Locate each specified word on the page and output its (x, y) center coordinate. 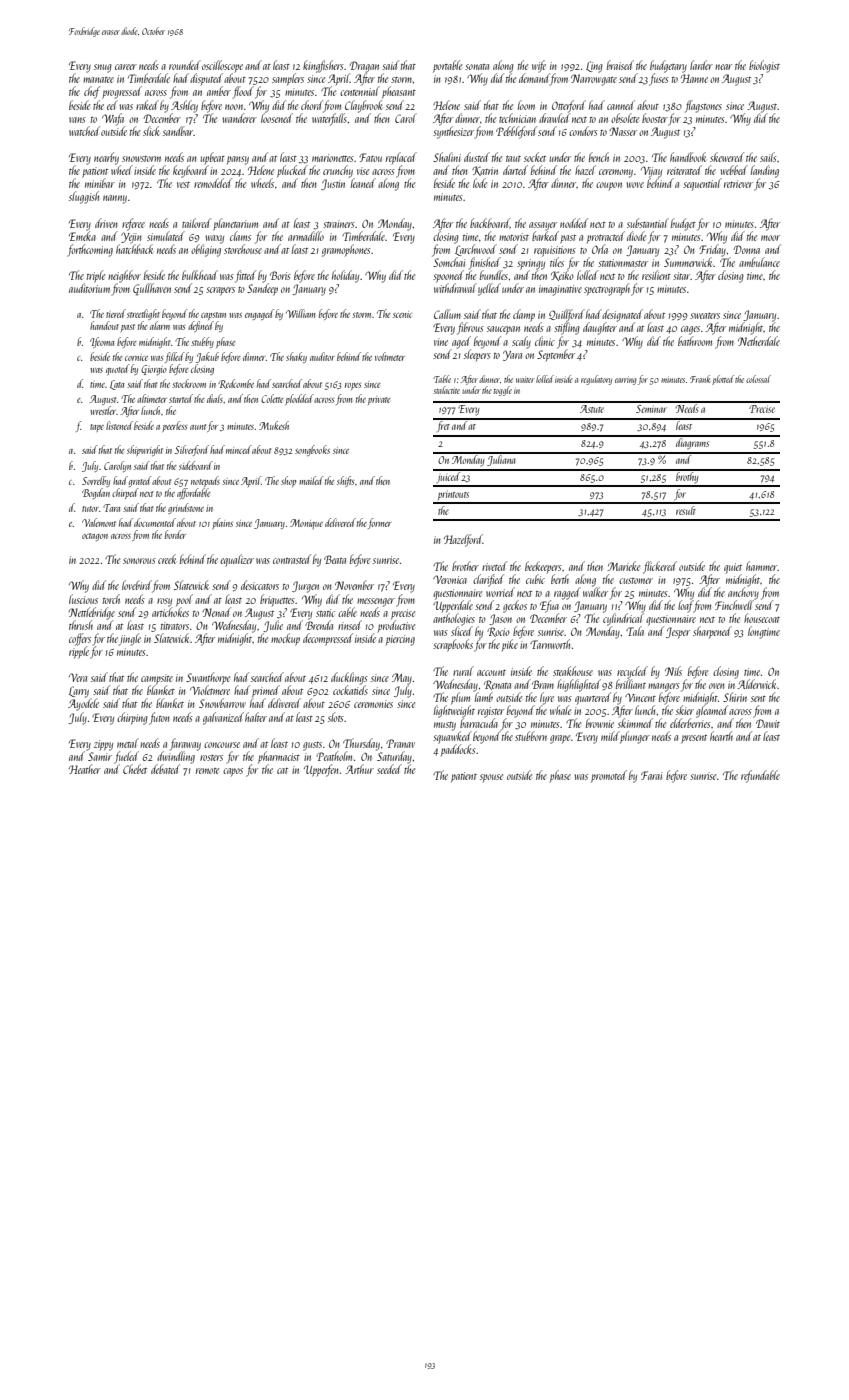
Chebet (135, 769)
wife (539, 66)
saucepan (503, 330)
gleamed (712, 711)
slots (336, 717)
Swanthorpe (208, 678)
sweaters (705, 316)
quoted (118, 369)
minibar (100, 183)
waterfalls (329, 119)
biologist (764, 66)
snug (103, 68)
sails (768, 157)
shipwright (145, 450)
